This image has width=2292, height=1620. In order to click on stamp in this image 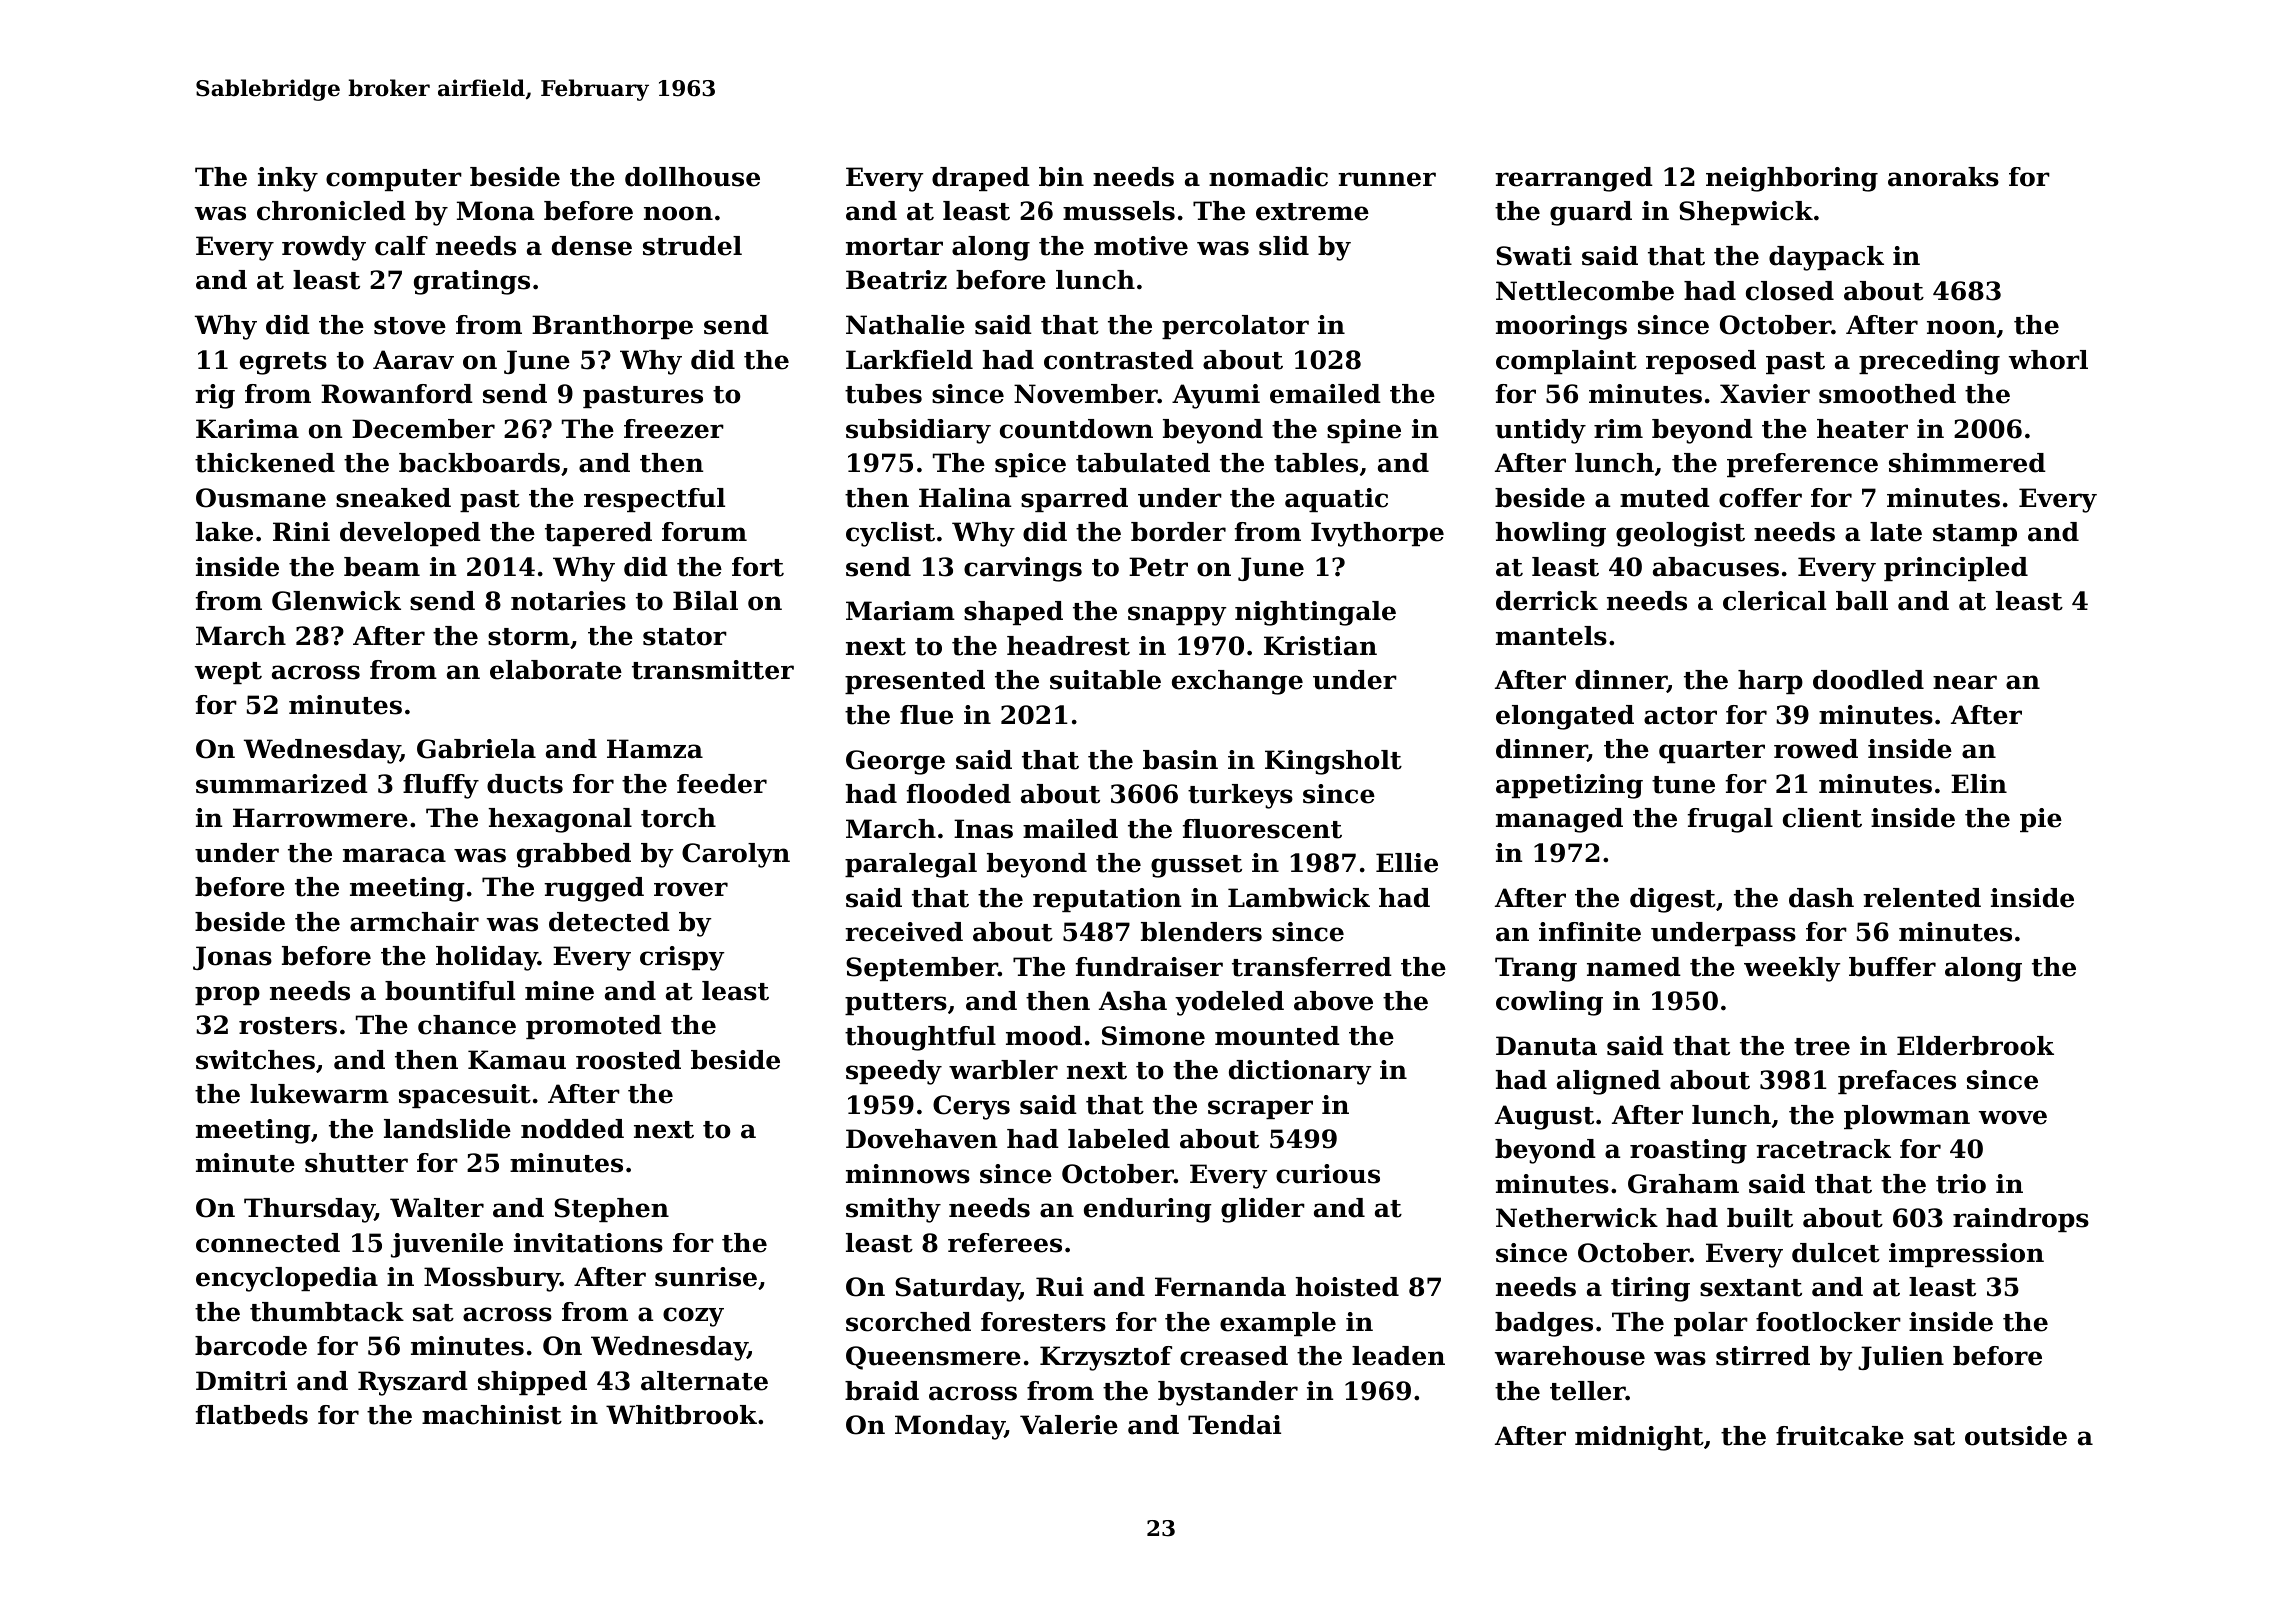, I will do `click(1975, 535)`.
